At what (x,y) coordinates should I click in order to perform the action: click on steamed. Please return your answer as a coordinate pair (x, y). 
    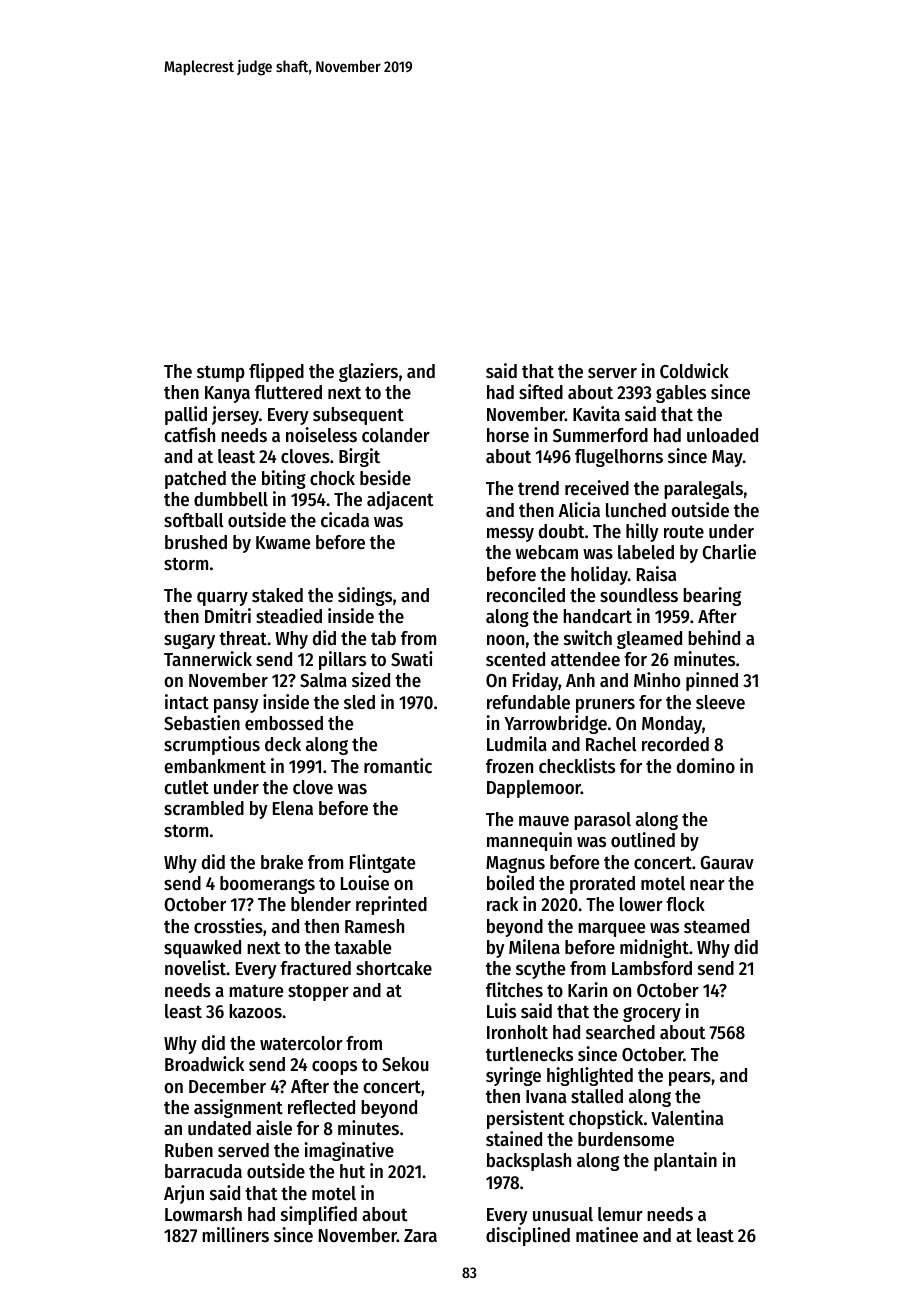
    Looking at the image, I should click on (716, 926).
